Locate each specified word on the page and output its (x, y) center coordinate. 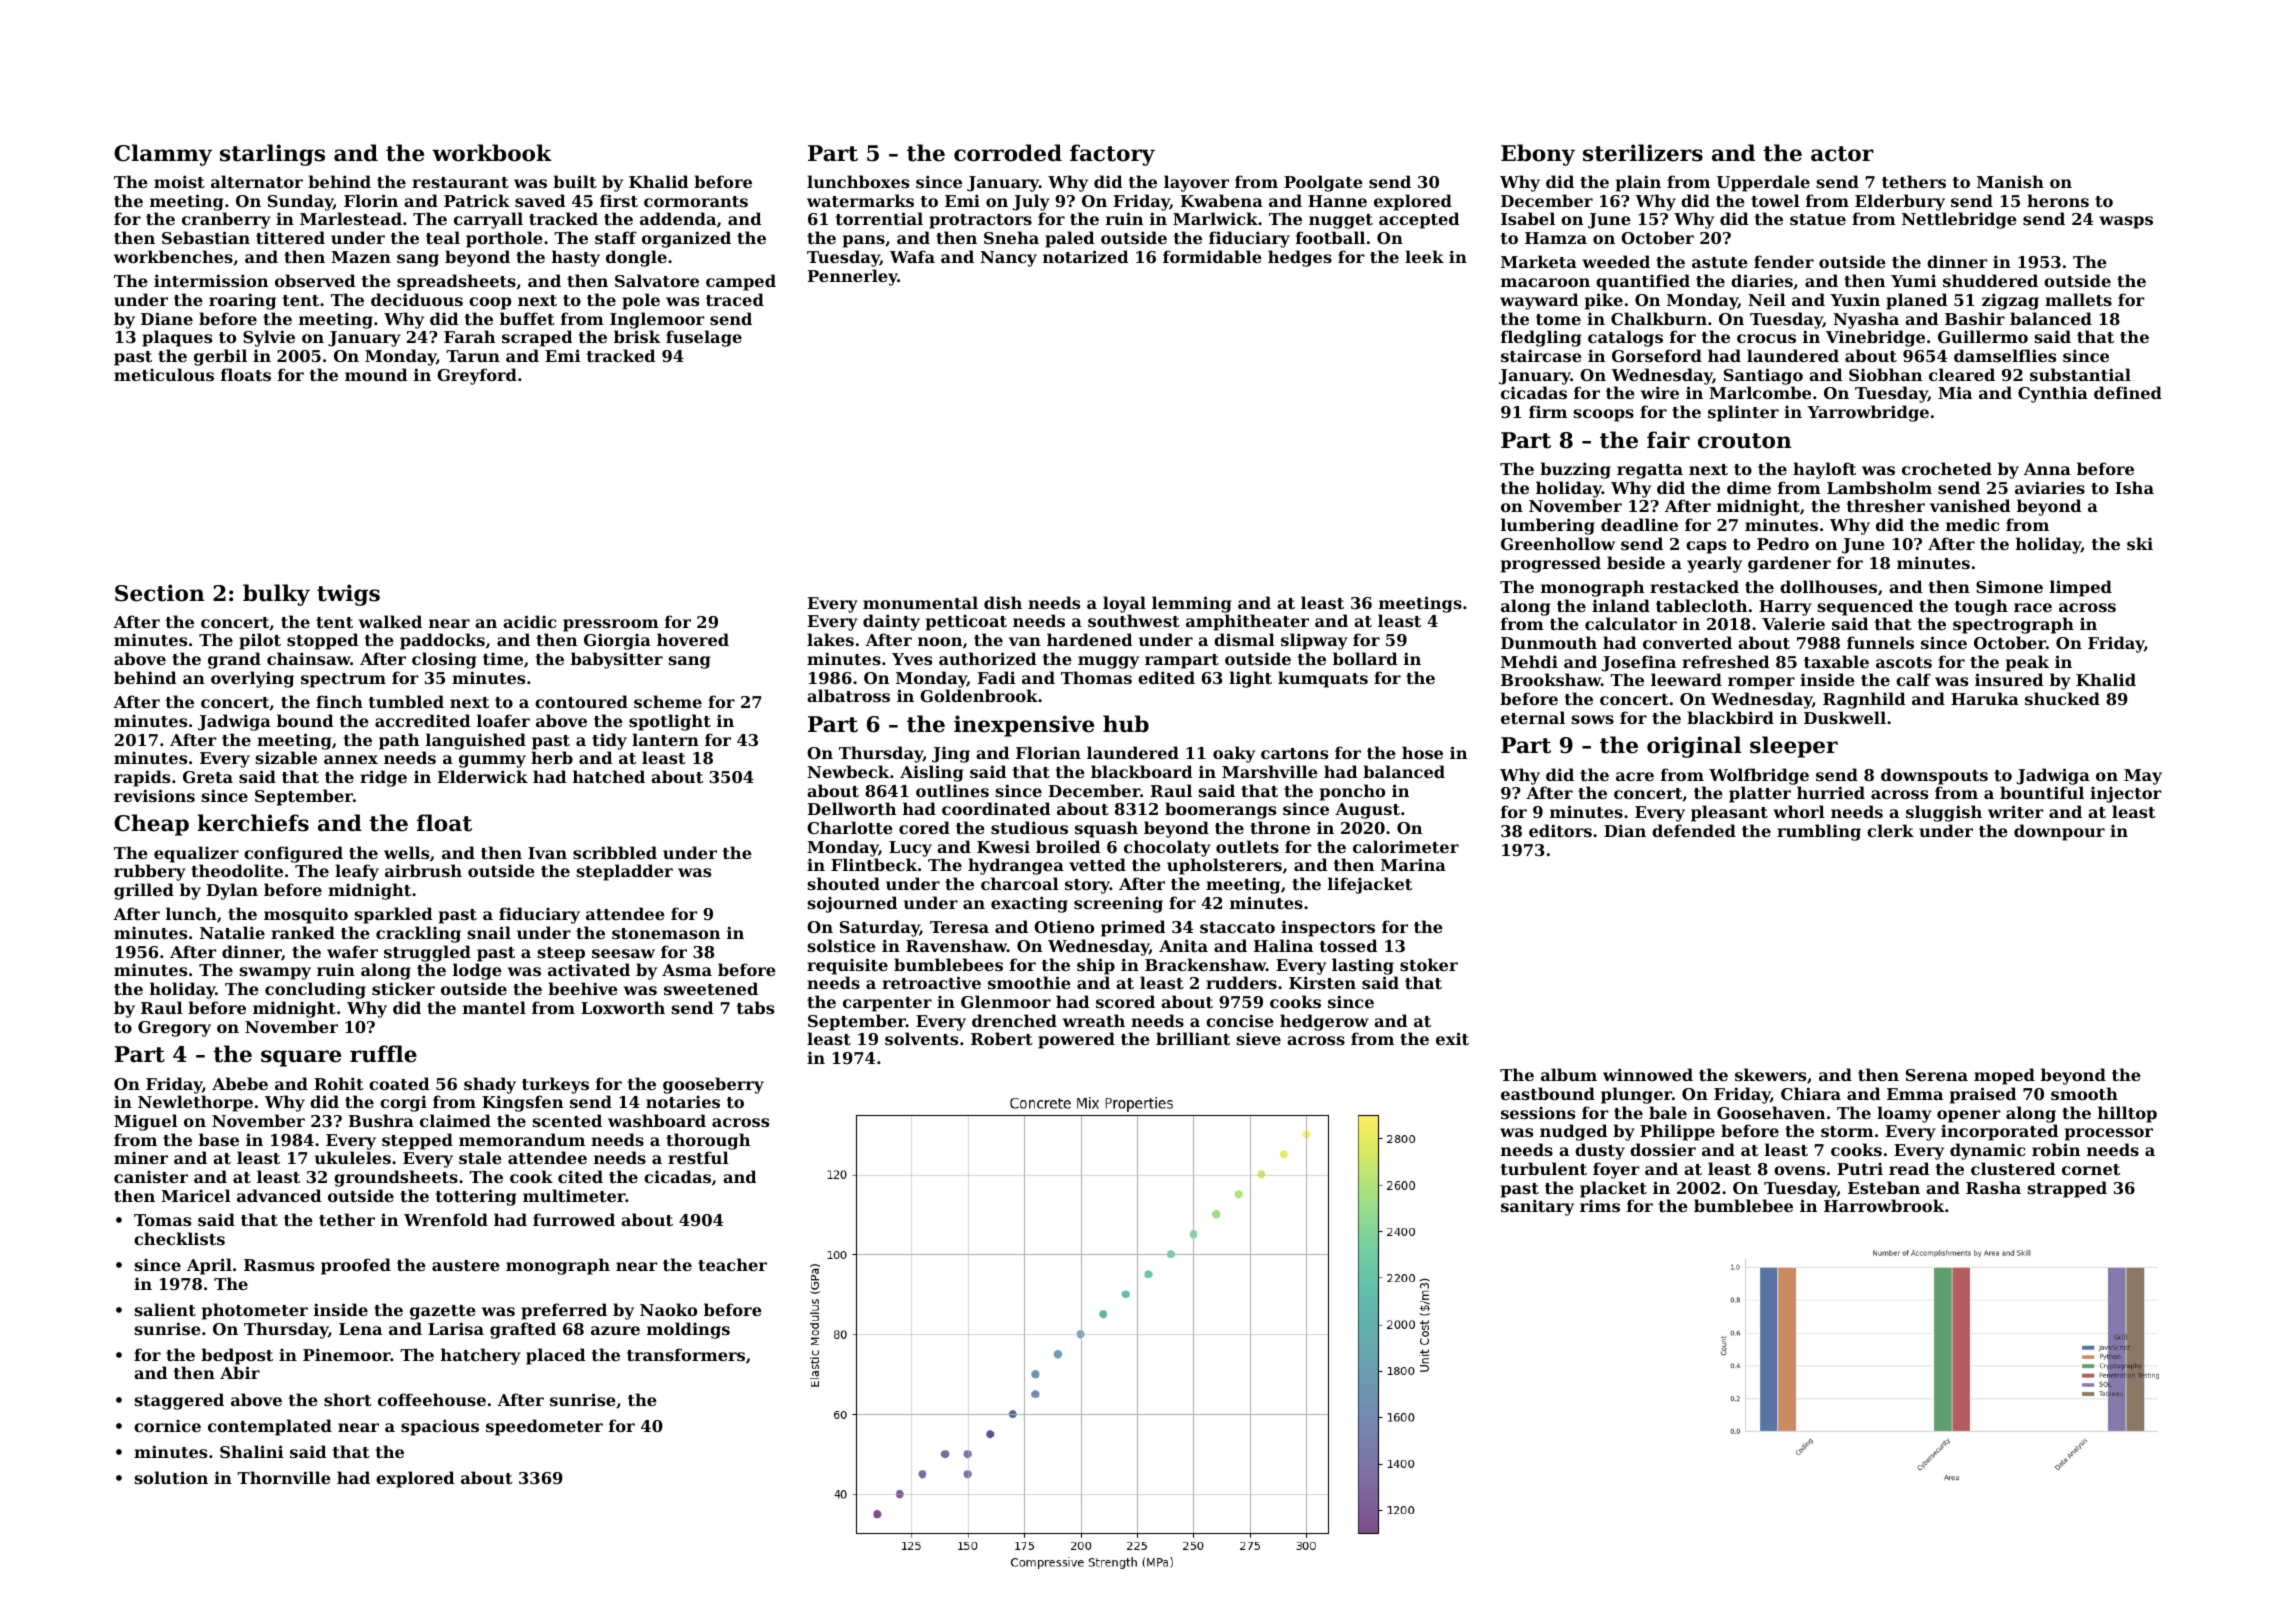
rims (1600, 1206)
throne (1280, 827)
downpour (2059, 832)
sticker (403, 988)
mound (376, 374)
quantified (1643, 282)
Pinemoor (347, 1354)
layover (1196, 183)
